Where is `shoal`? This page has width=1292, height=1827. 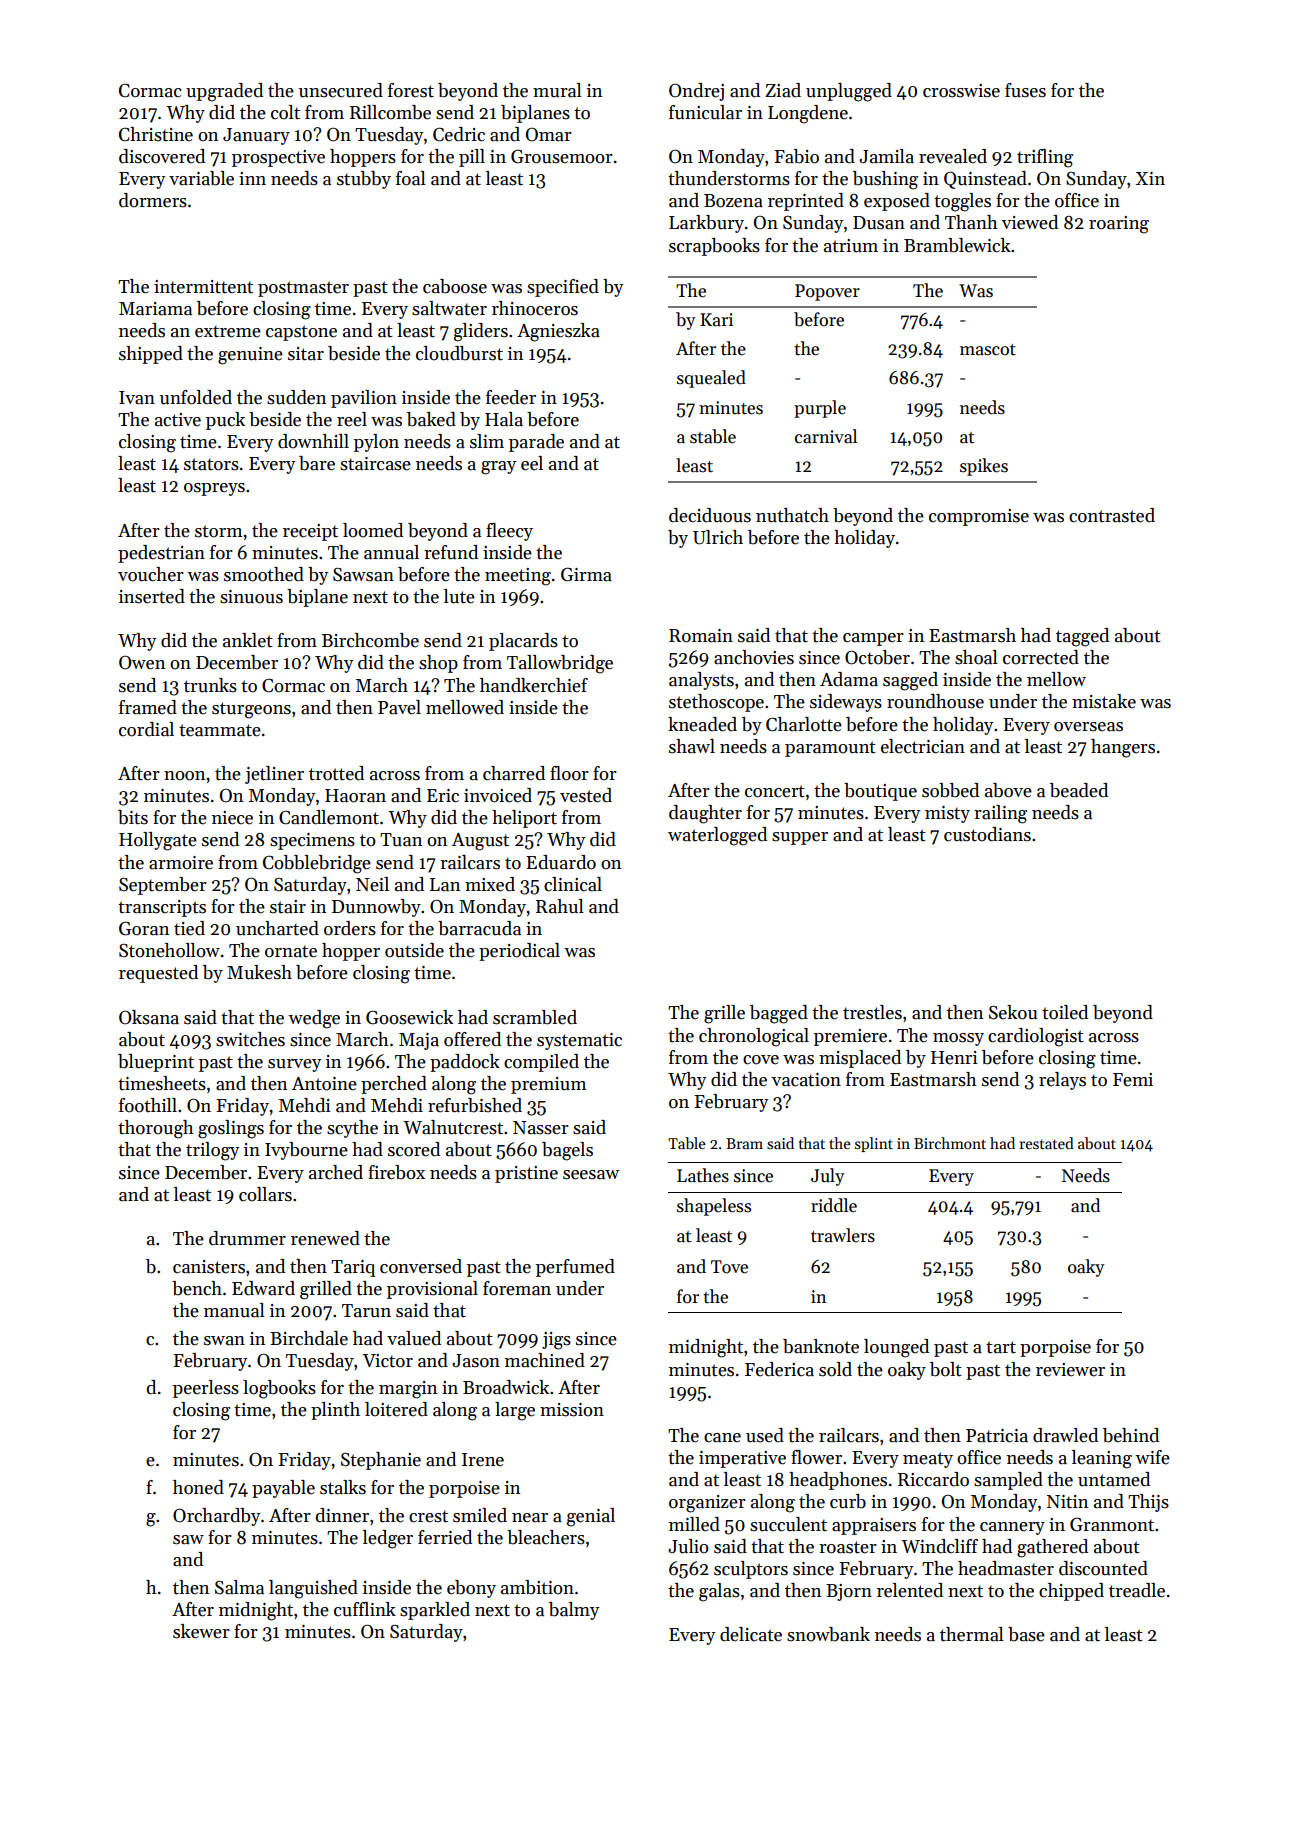 shoal is located at coordinates (976, 657).
